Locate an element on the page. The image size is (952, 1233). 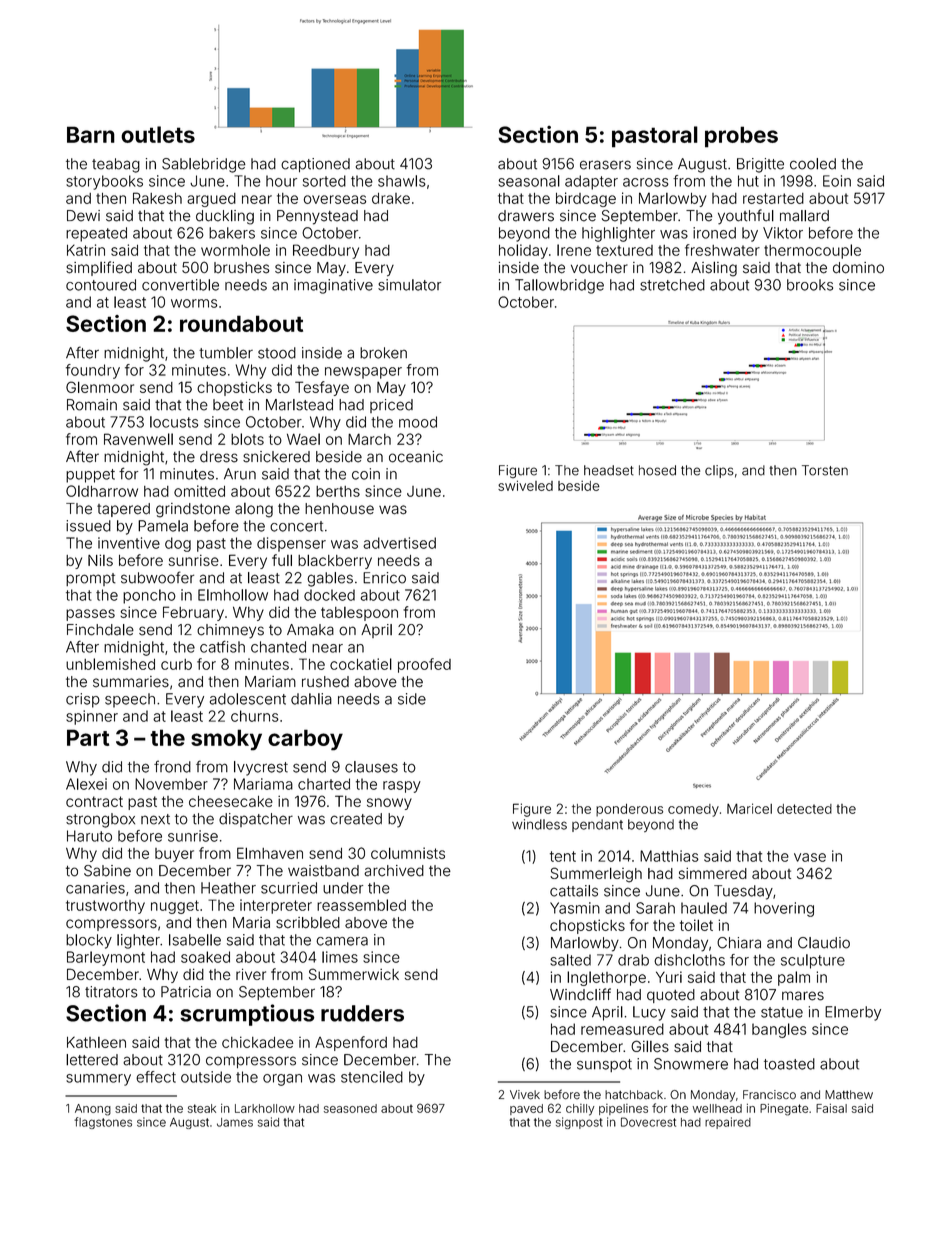
chickadee is located at coordinates (257, 1042).
